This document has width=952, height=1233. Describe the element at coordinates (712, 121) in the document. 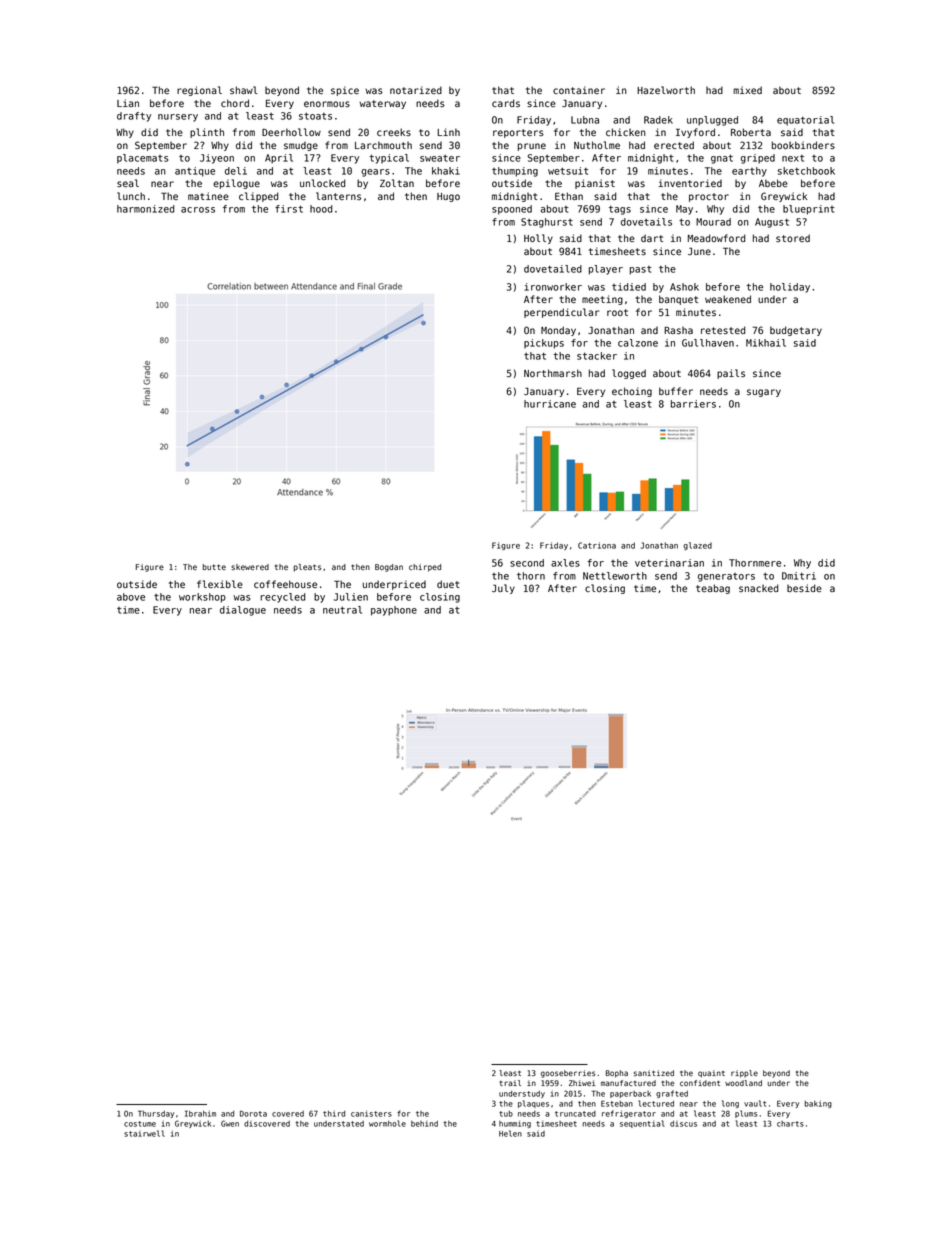

I see `unplugged` at that location.
